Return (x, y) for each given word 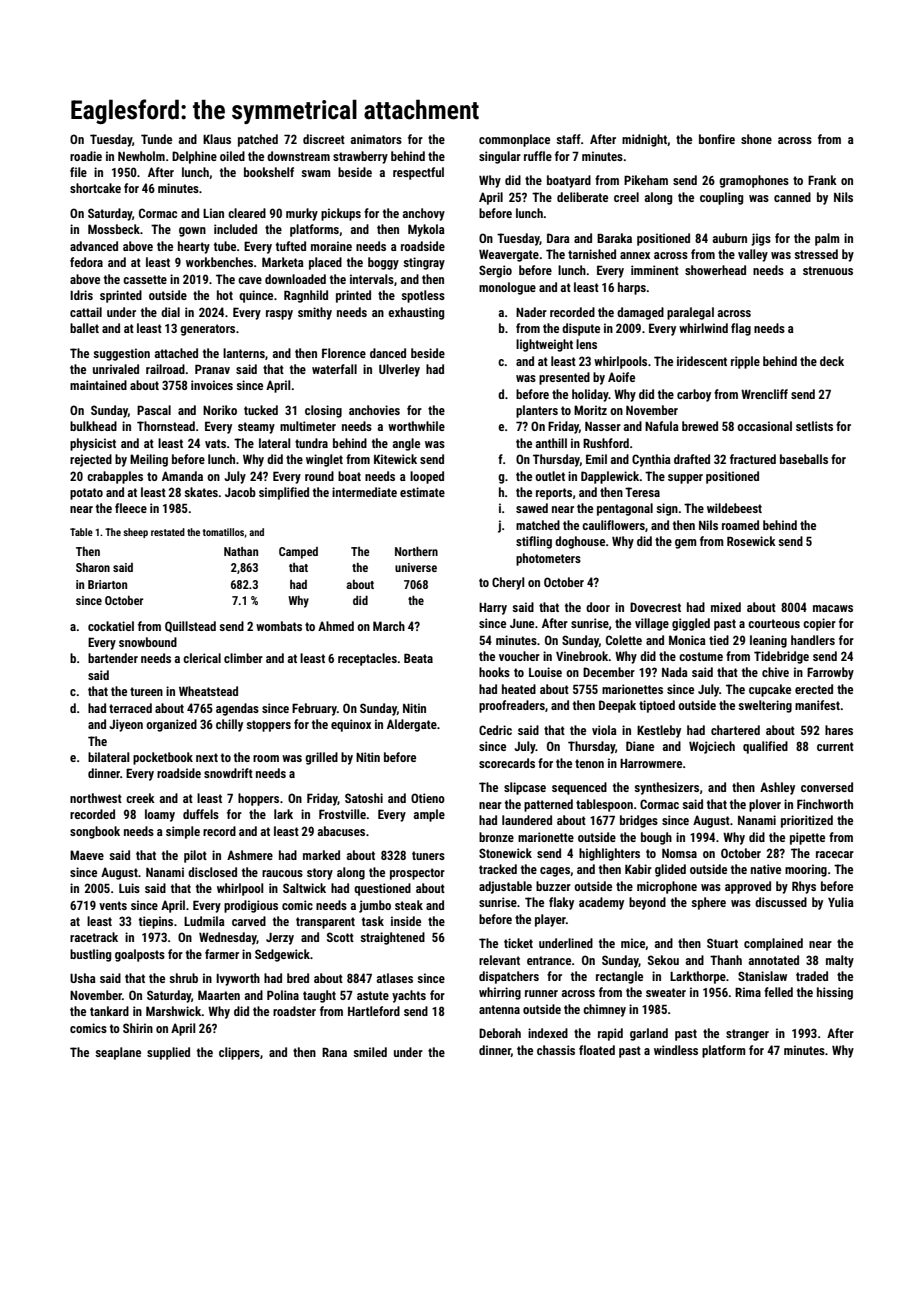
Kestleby (659, 731)
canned (792, 197)
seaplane (118, 1053)
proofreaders (512, 706)
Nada (675, 672)
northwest (96, 798)
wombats (279, 626)
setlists (814, 426)
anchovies (374, 410)
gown (192, 232)
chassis (556, 1050)
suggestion (121, 354)
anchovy (424, 214)
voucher (519, 656)
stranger (747, 1035)
